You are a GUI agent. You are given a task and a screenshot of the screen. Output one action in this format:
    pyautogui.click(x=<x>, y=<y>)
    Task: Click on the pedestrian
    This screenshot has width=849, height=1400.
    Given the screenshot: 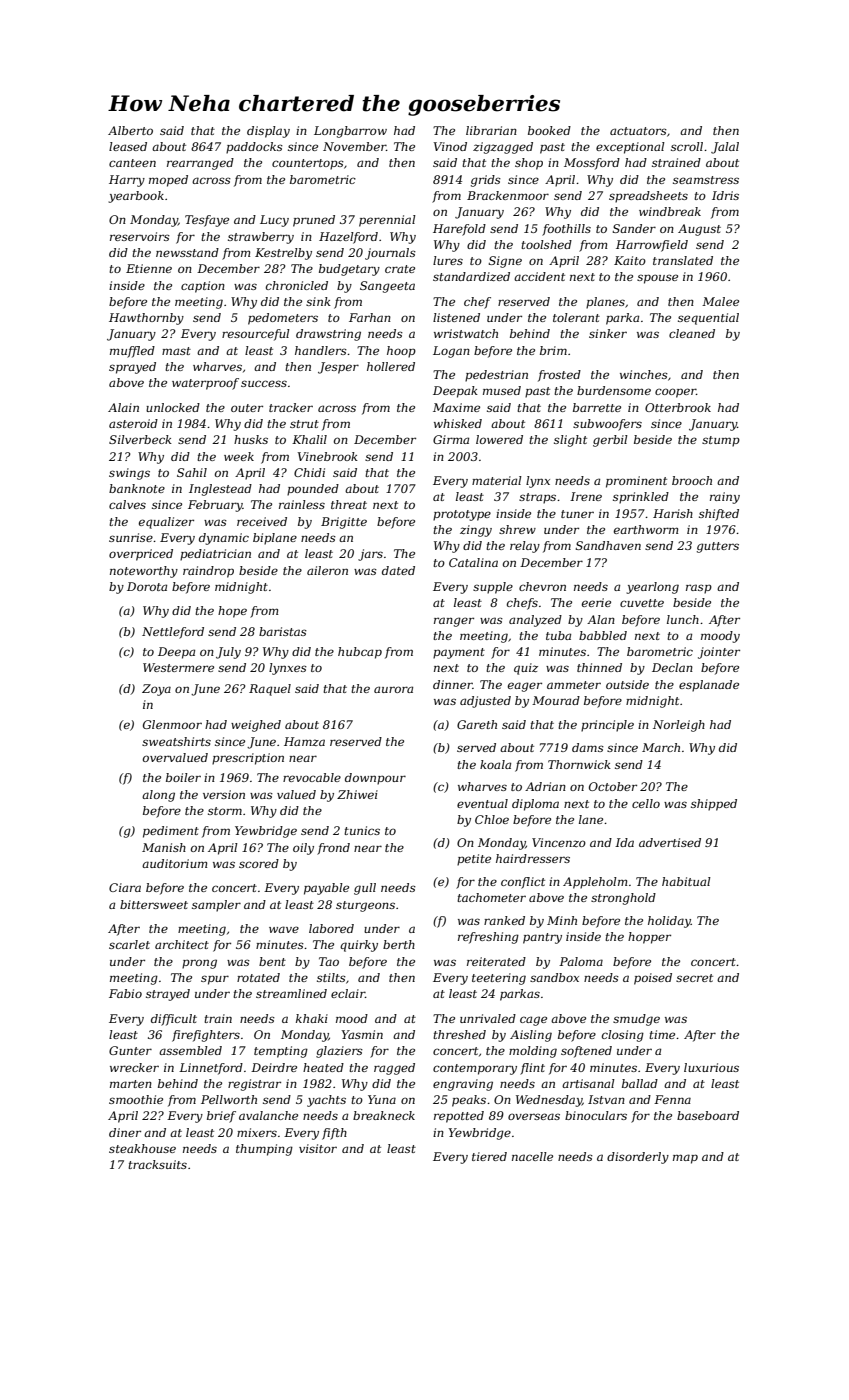 What is the action you would take?
    pyautogui.click(x=496, y=376)
